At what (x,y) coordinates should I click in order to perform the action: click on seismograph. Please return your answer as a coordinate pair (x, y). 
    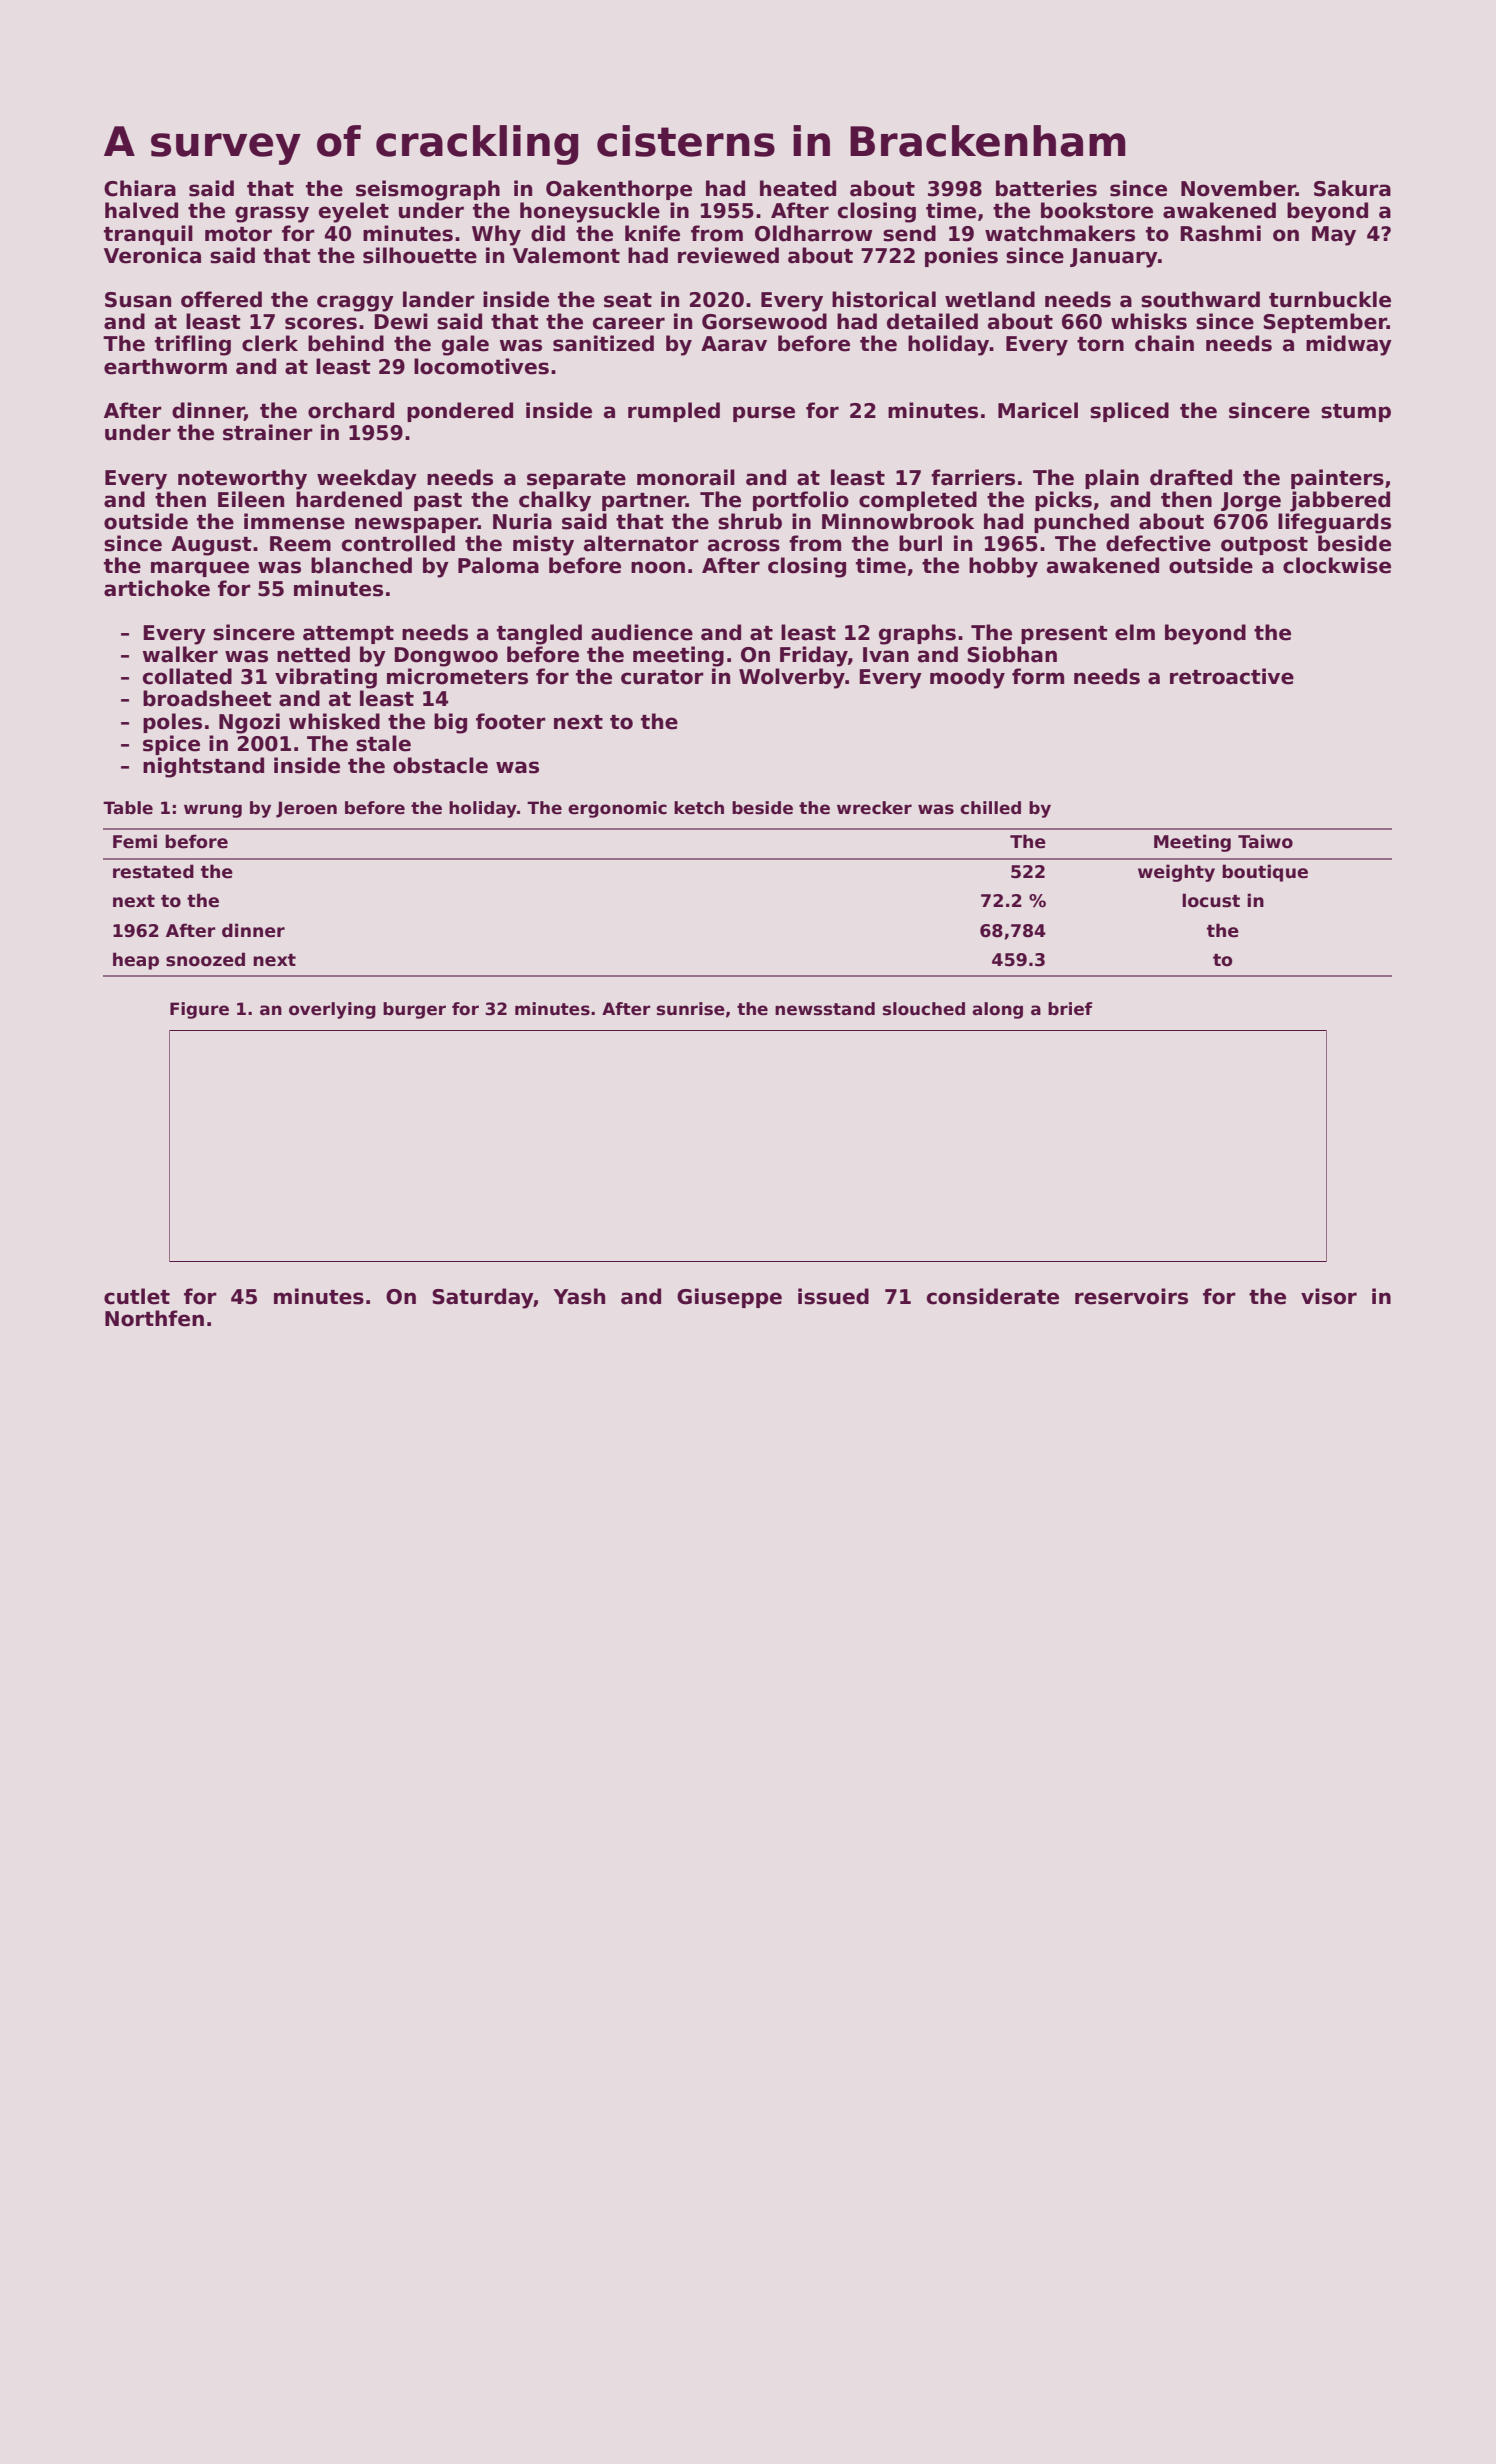
    Looking at the image, I should click on (428, 190).
